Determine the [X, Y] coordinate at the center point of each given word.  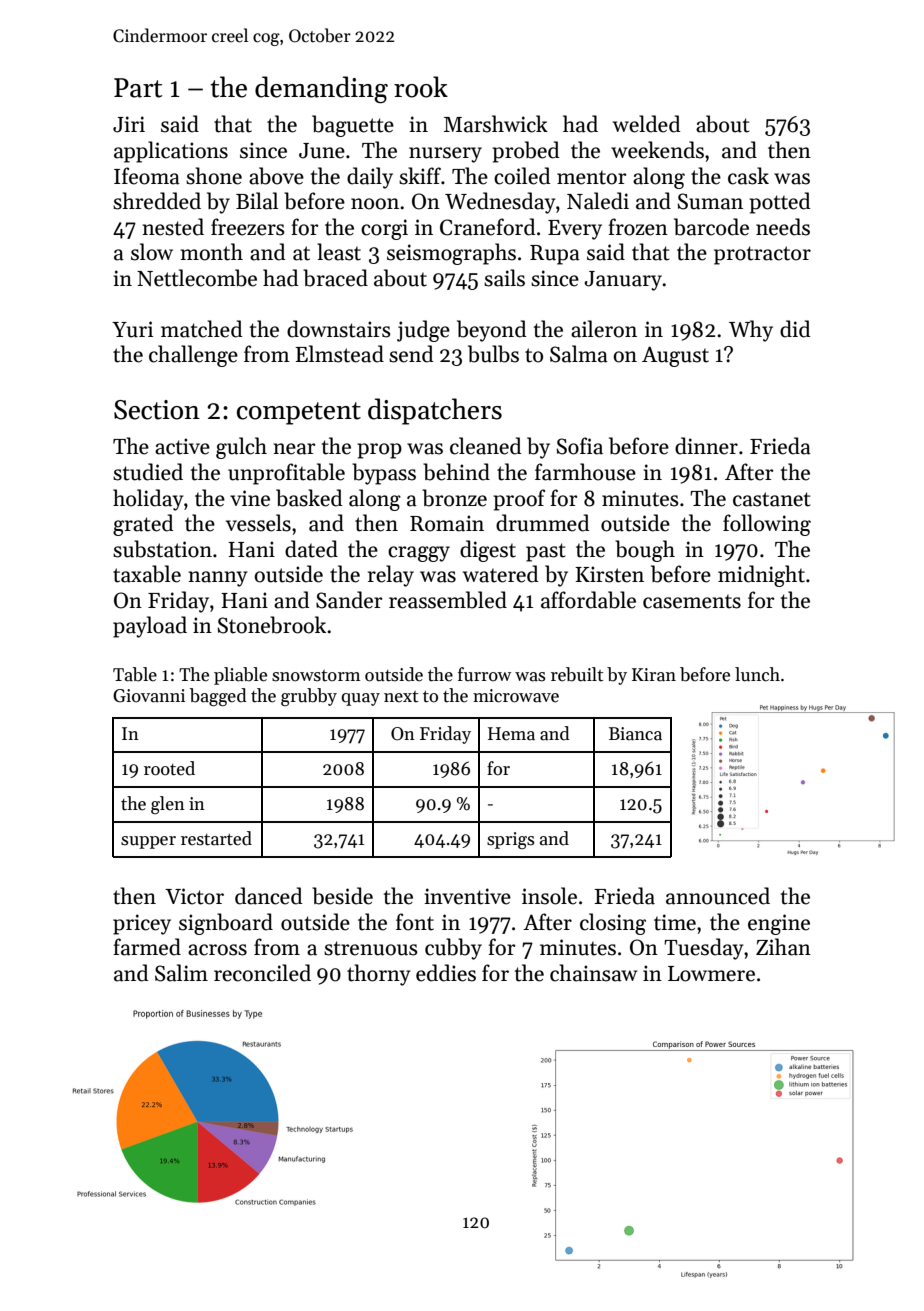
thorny [379, 975]
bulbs [493, 354]
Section [157, 410]
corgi [384, 229]
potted [780, 203]
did [795, 329]
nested [173, 227]
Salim [181, 973]
